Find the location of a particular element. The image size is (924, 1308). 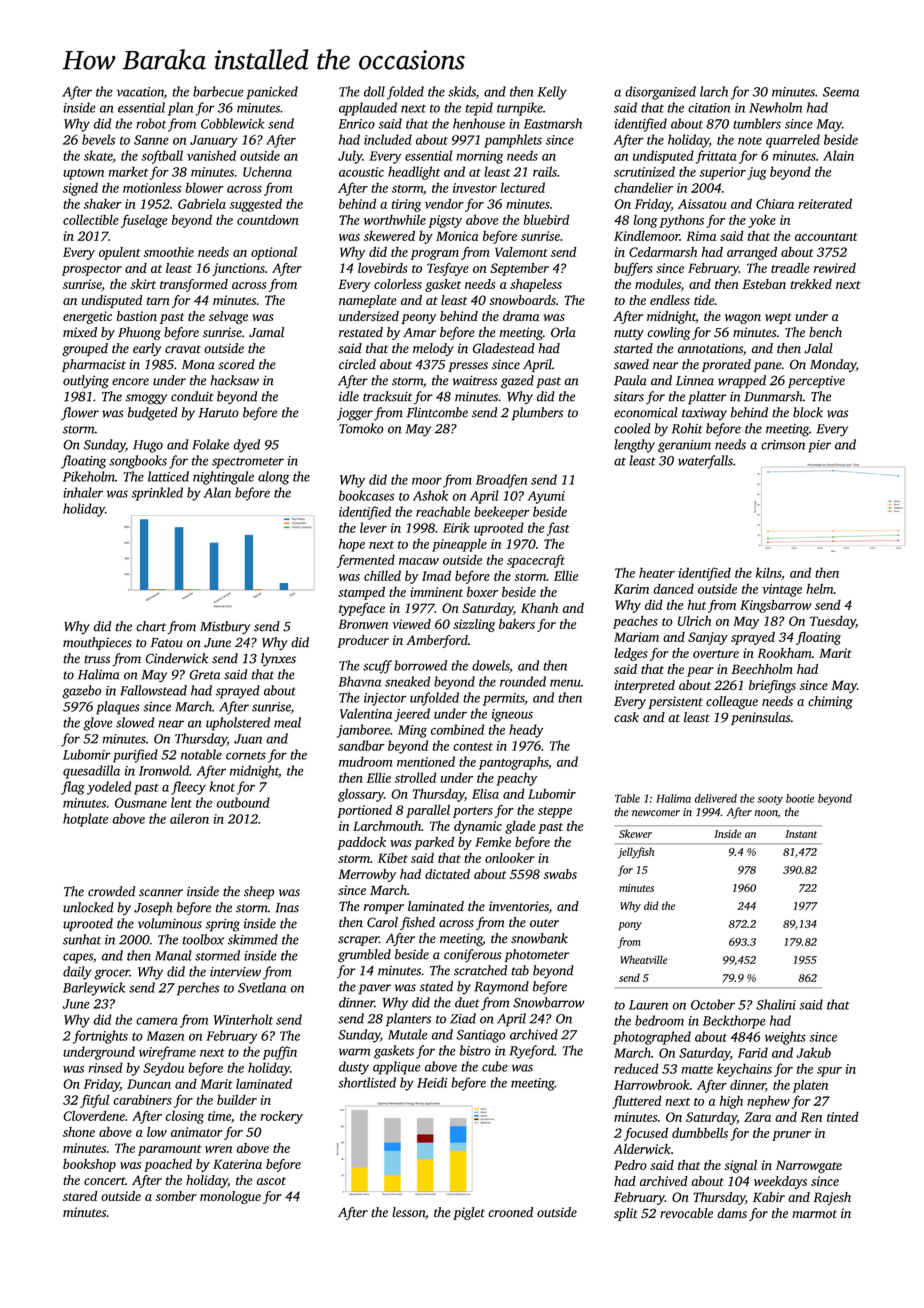

Mistbury is located at coordinates (225, 627).
